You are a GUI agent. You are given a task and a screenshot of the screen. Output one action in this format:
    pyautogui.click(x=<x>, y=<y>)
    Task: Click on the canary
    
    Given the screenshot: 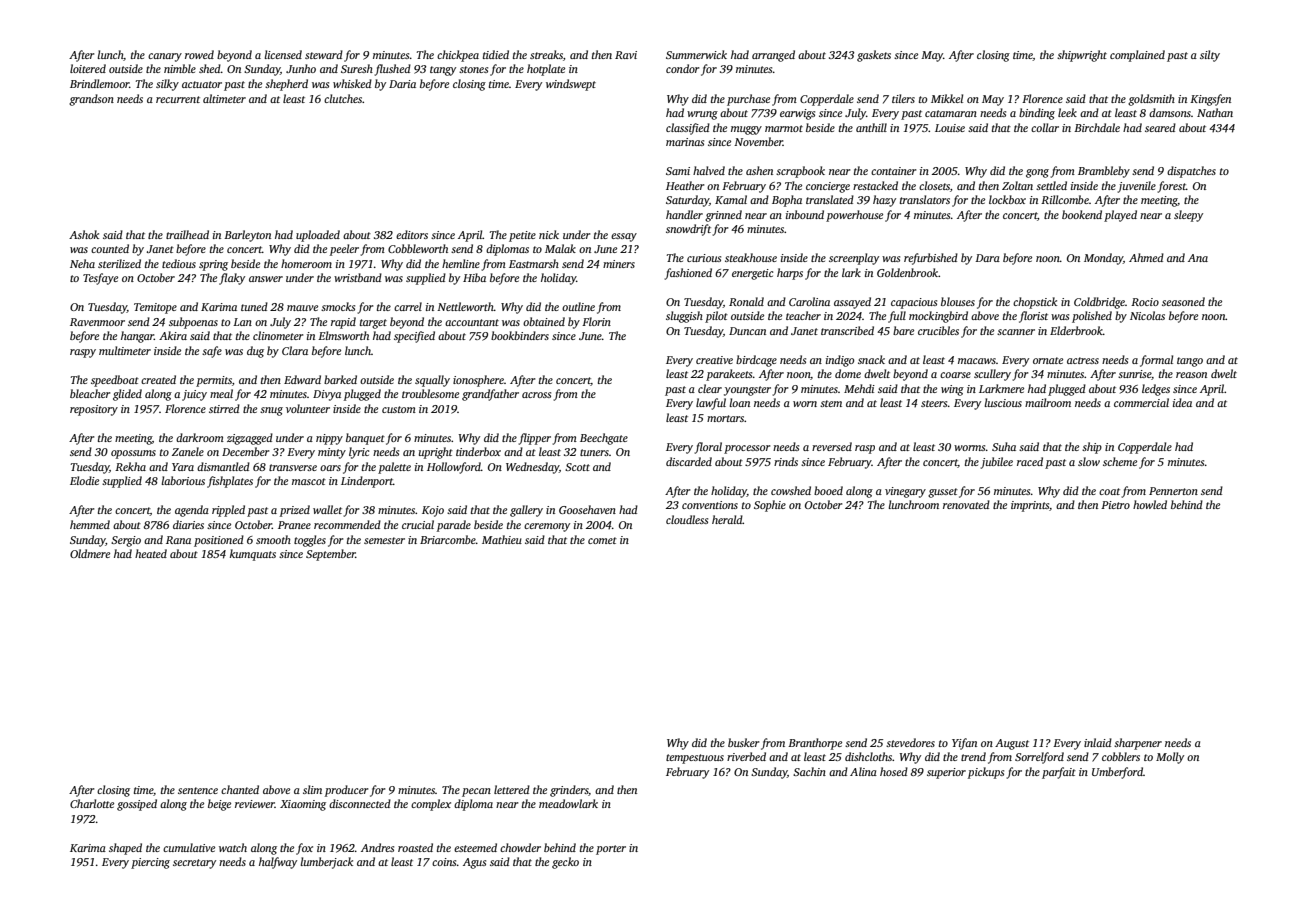 What is the action you would take?
    pyautogui.click(x=165, y=57)
